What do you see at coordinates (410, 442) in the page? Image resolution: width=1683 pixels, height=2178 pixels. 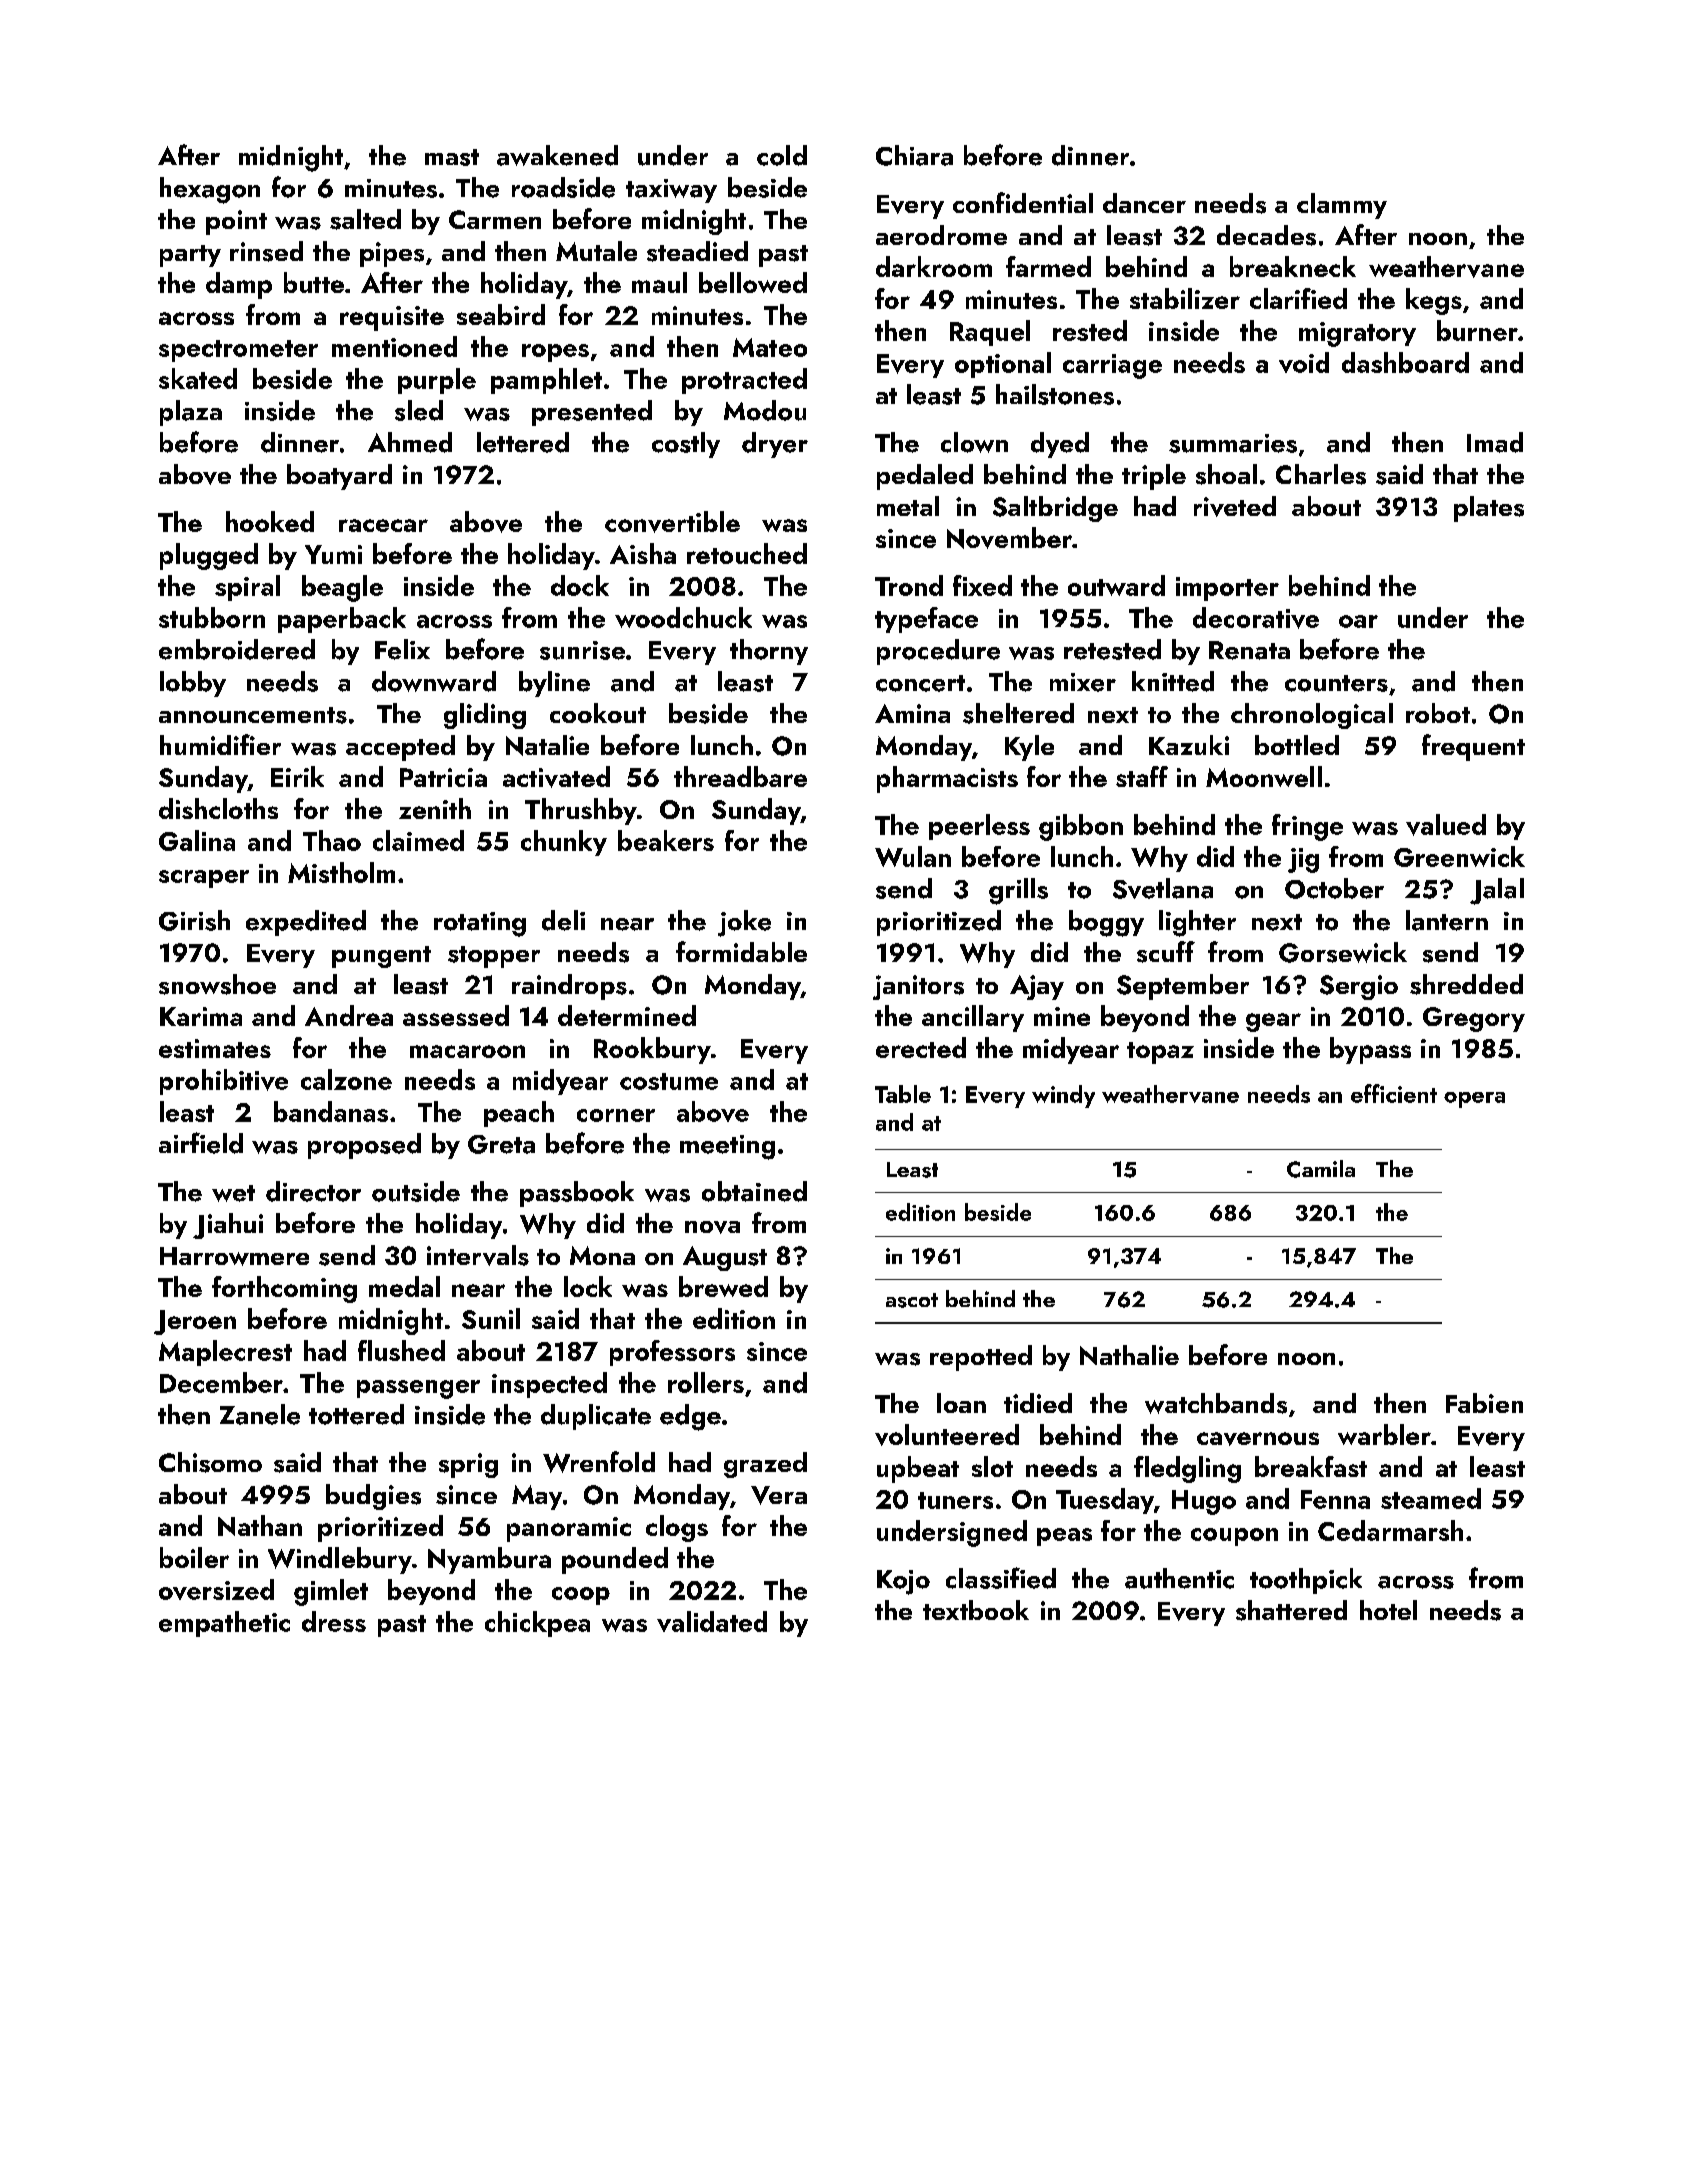 I see `Ahmed` at bounding box center [410, 442].
